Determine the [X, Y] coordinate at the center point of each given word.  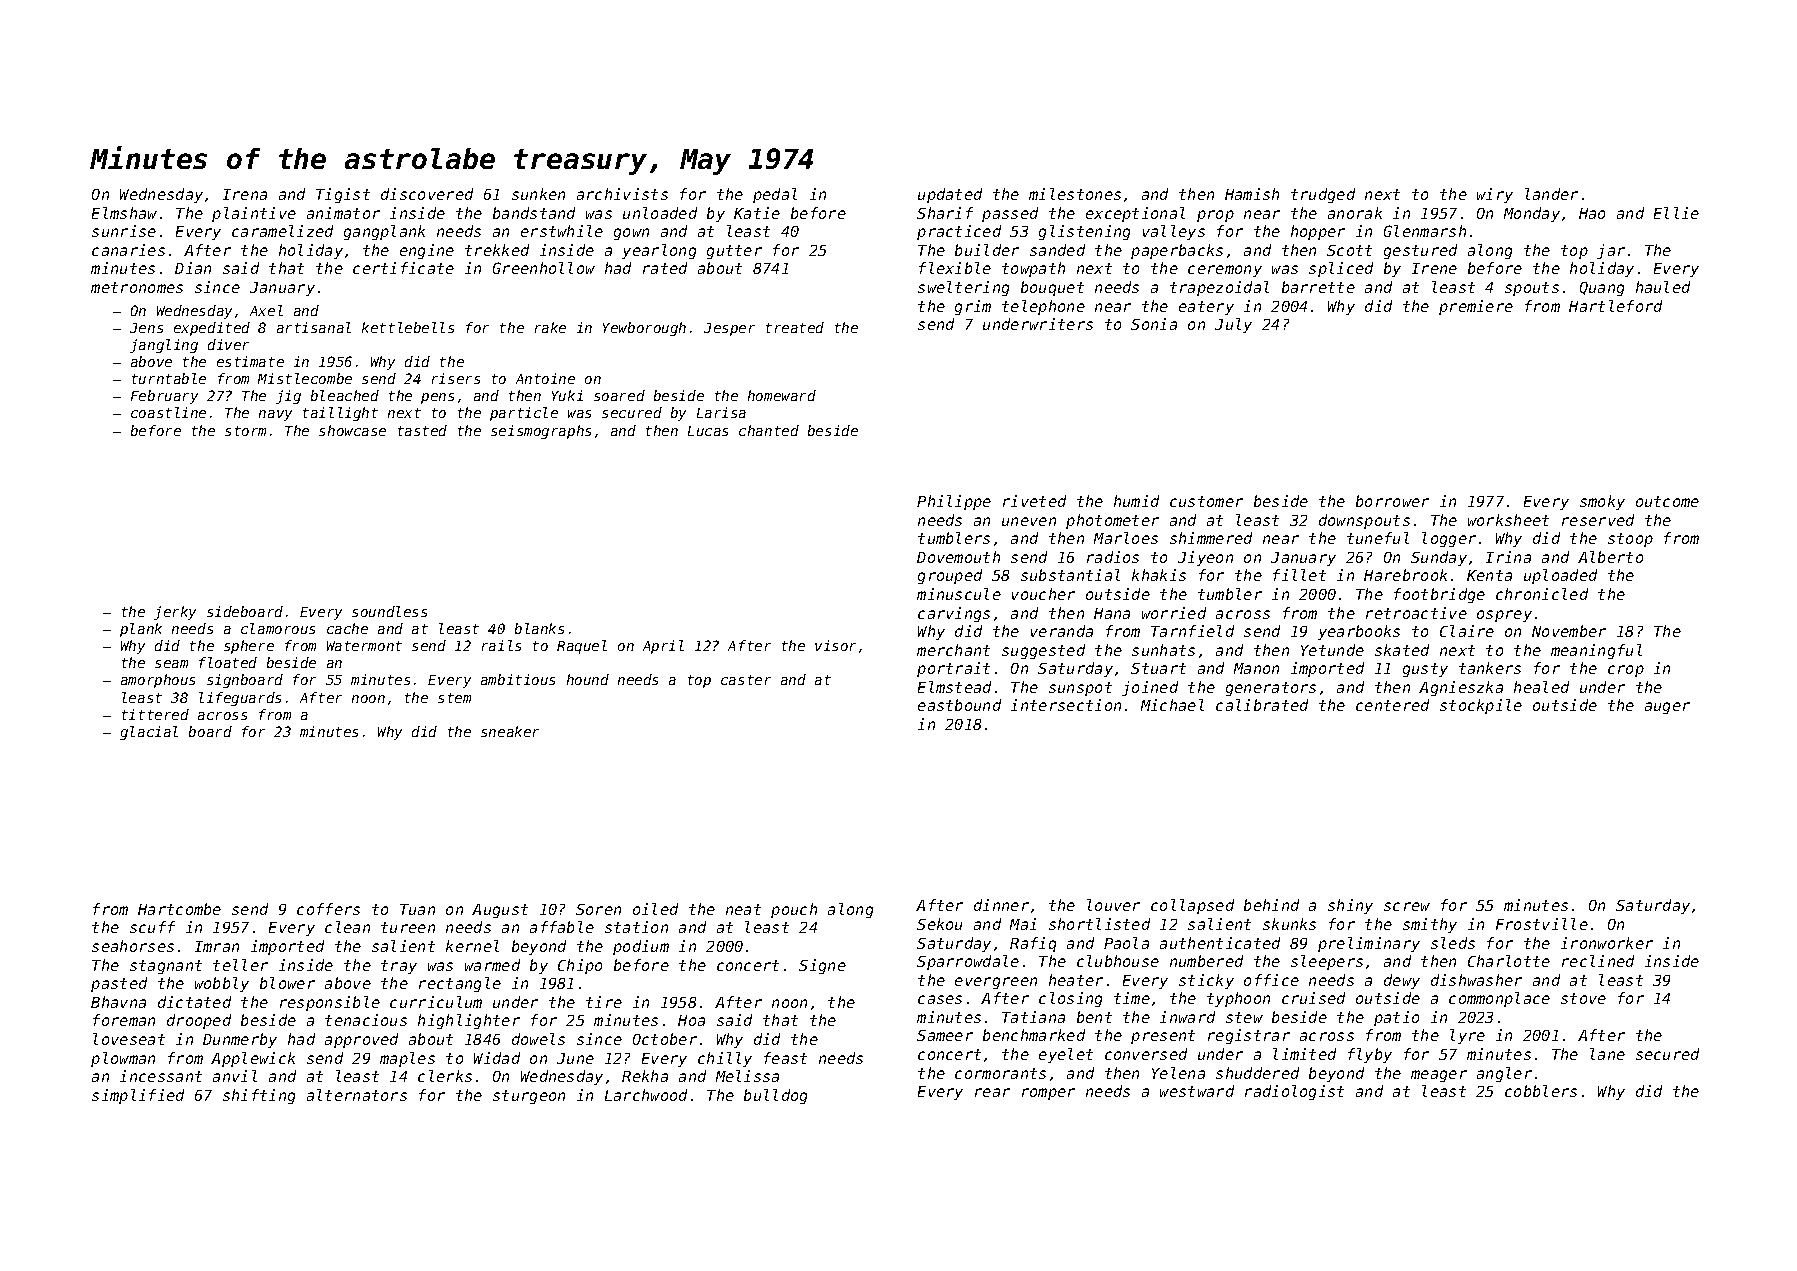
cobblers [1541, 1091]
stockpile [1481, 706]
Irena [245, 194]
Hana [1112, 613]
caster [746, 680]
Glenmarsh [1425, 231]
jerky [175, 613]
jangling [164, 346]
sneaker [510, 731]
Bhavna [118, 1002]
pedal [775, 195]
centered [1392, 705]
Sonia [1154, 324]
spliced [1341, 269]
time [1132, 998]
